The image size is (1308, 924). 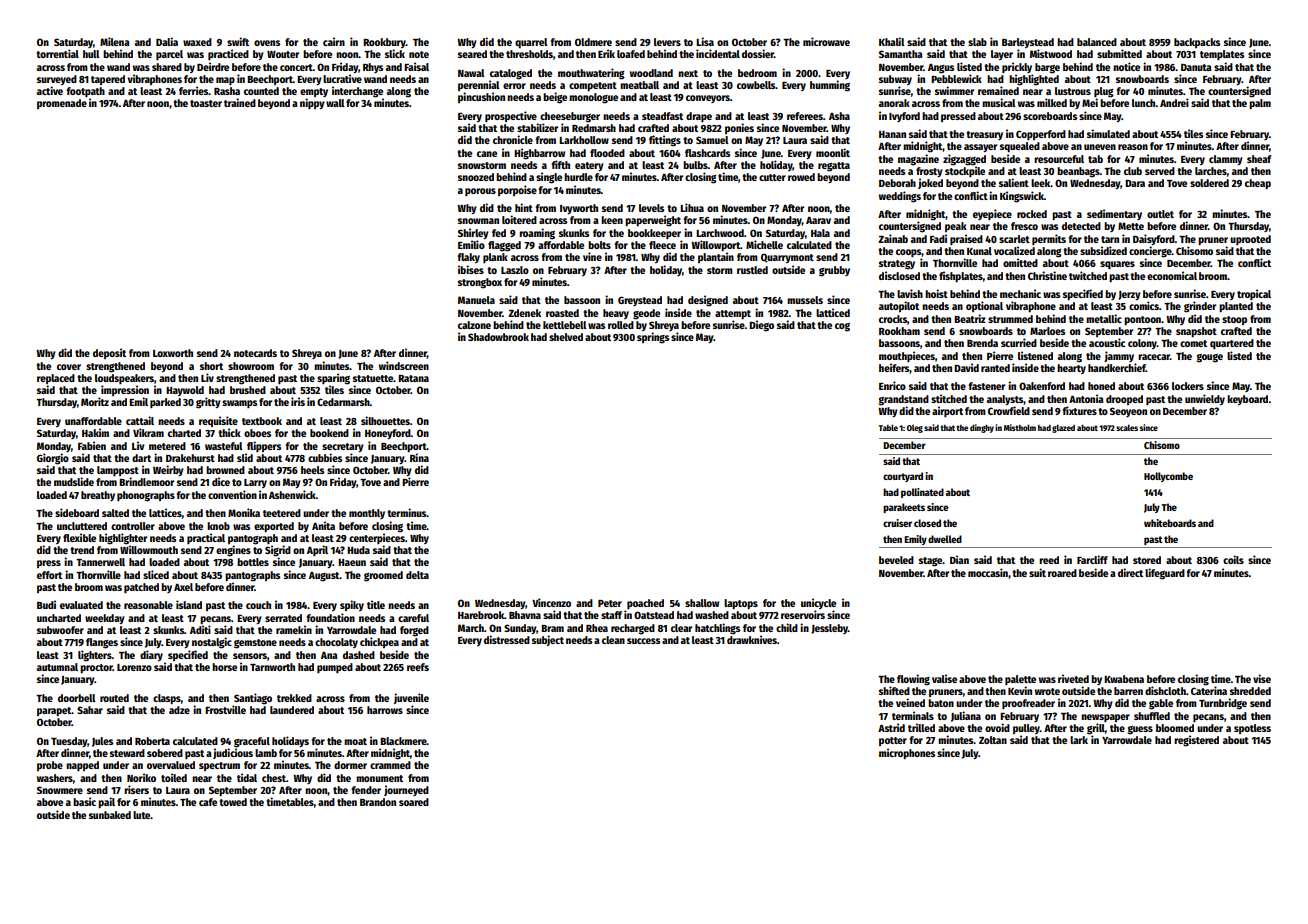 What do you see at coordinates (897, 523) in the screenshot?
I see `cruiser` at bounding box center [897, 523].
